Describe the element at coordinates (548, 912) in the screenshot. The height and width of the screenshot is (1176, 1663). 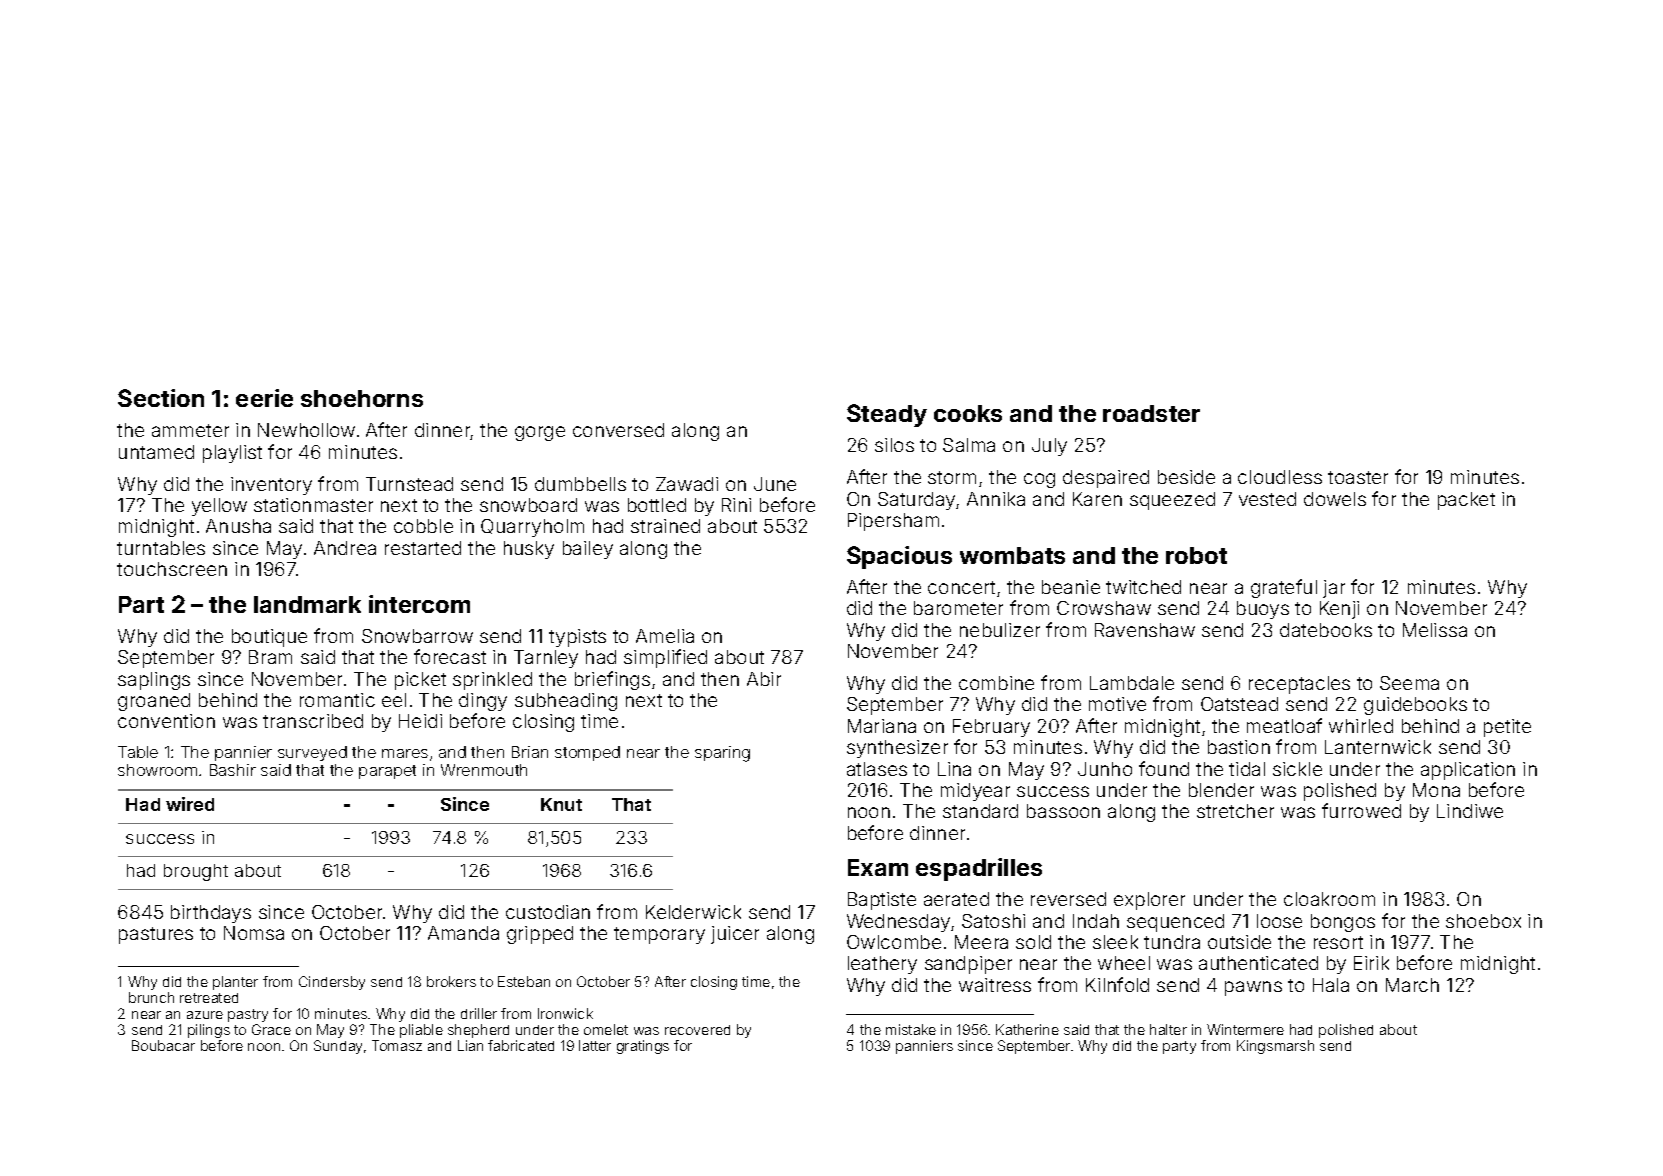
I see `custodian` at that location.
